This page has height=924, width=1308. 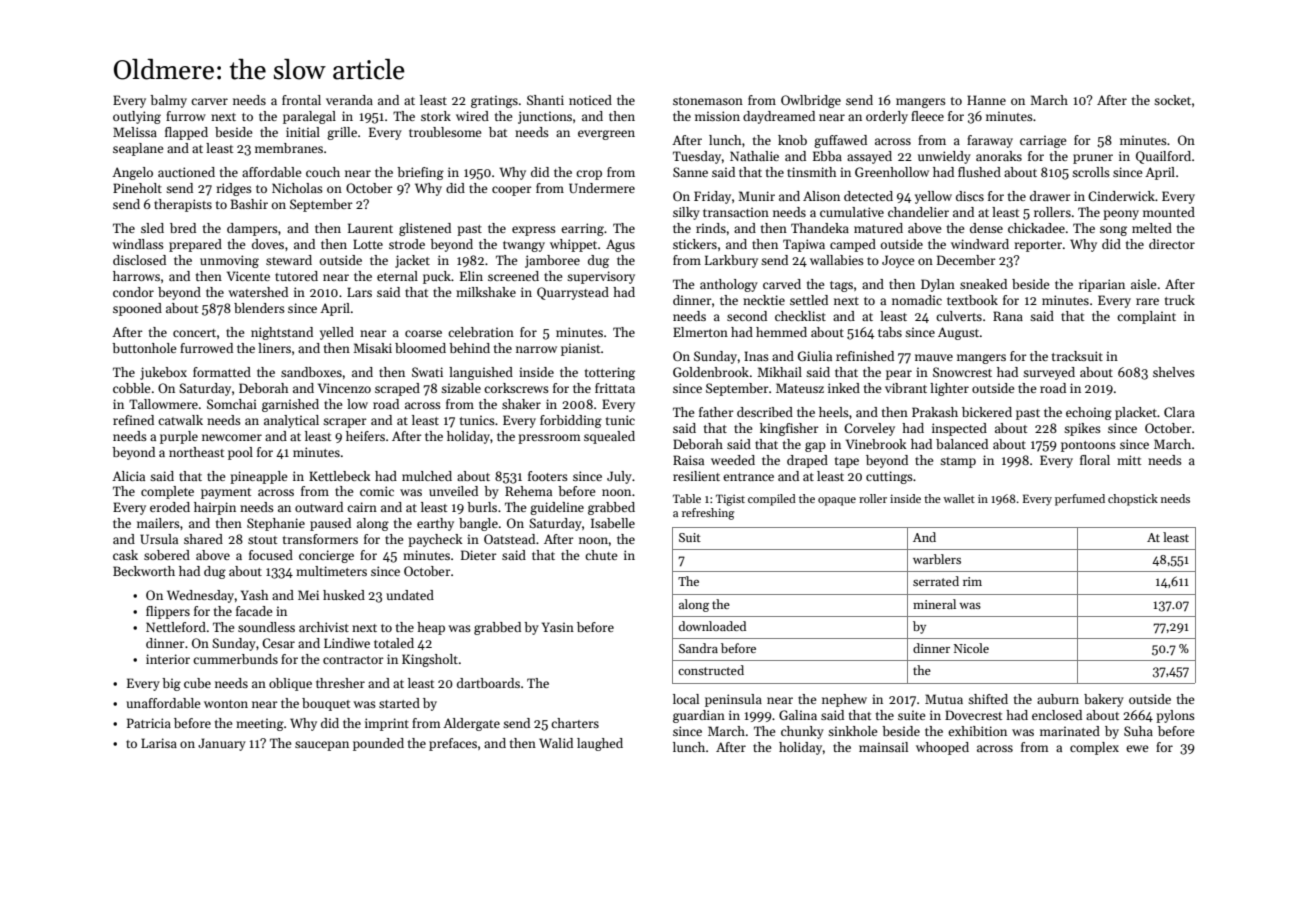 What do you see at coordinates (600, 744) in the page?
I see `laughed` at bounding box center [600, 744].
